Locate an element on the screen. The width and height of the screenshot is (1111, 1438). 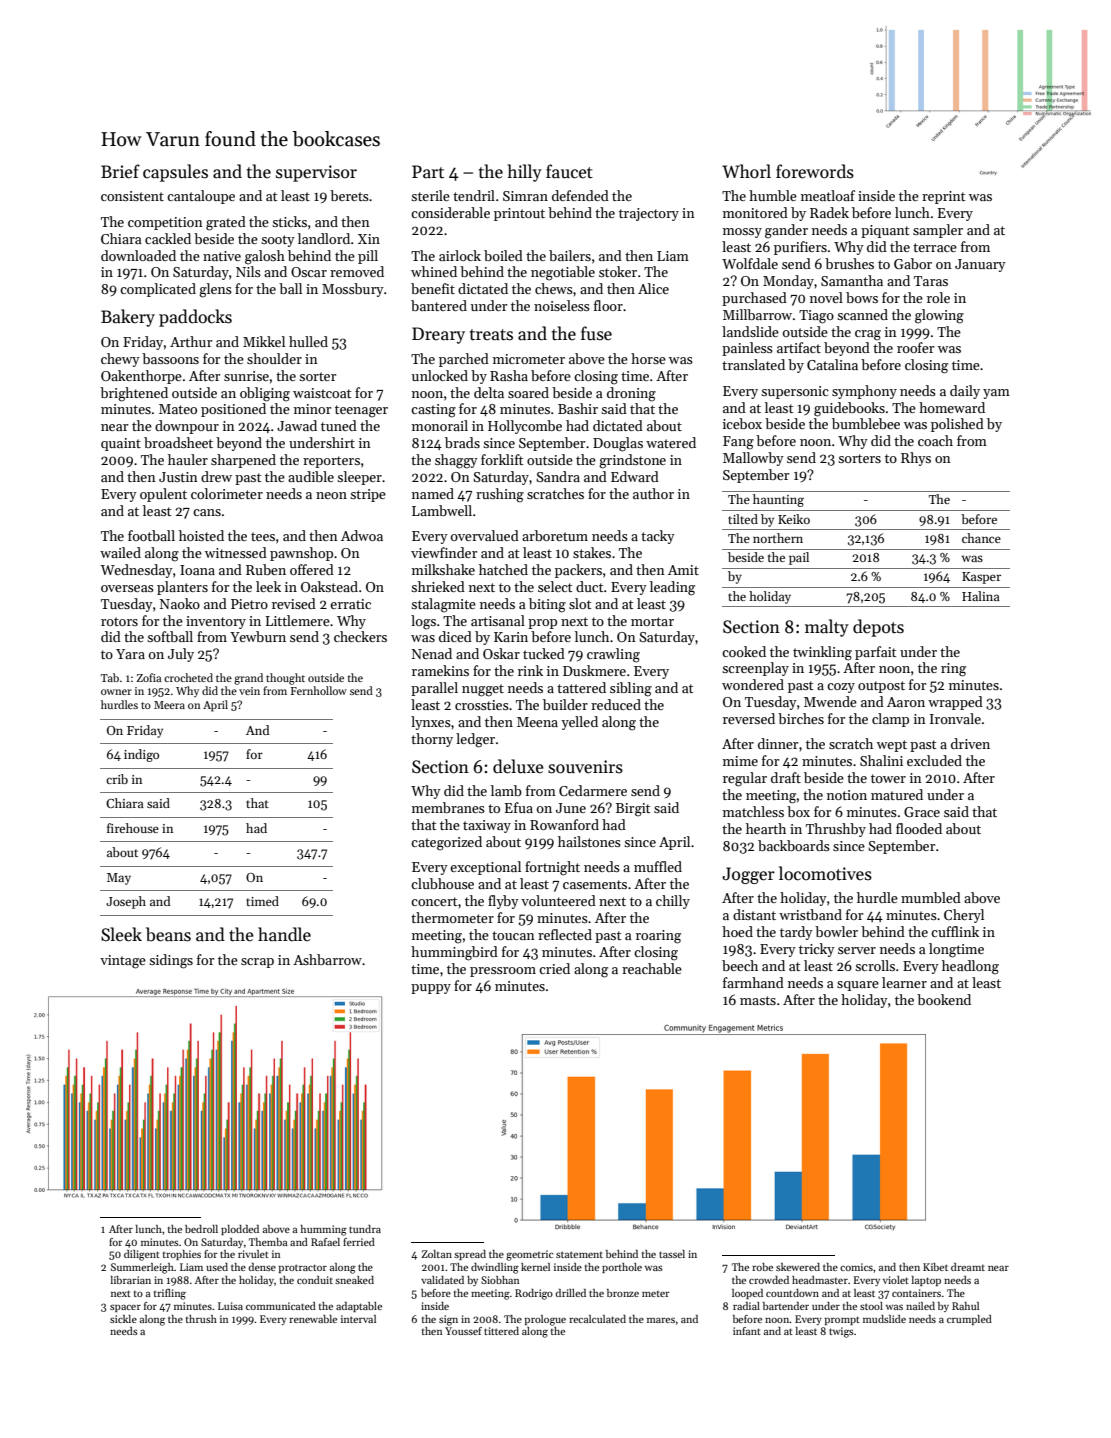
forewords is located at coordinates (815, 171).
